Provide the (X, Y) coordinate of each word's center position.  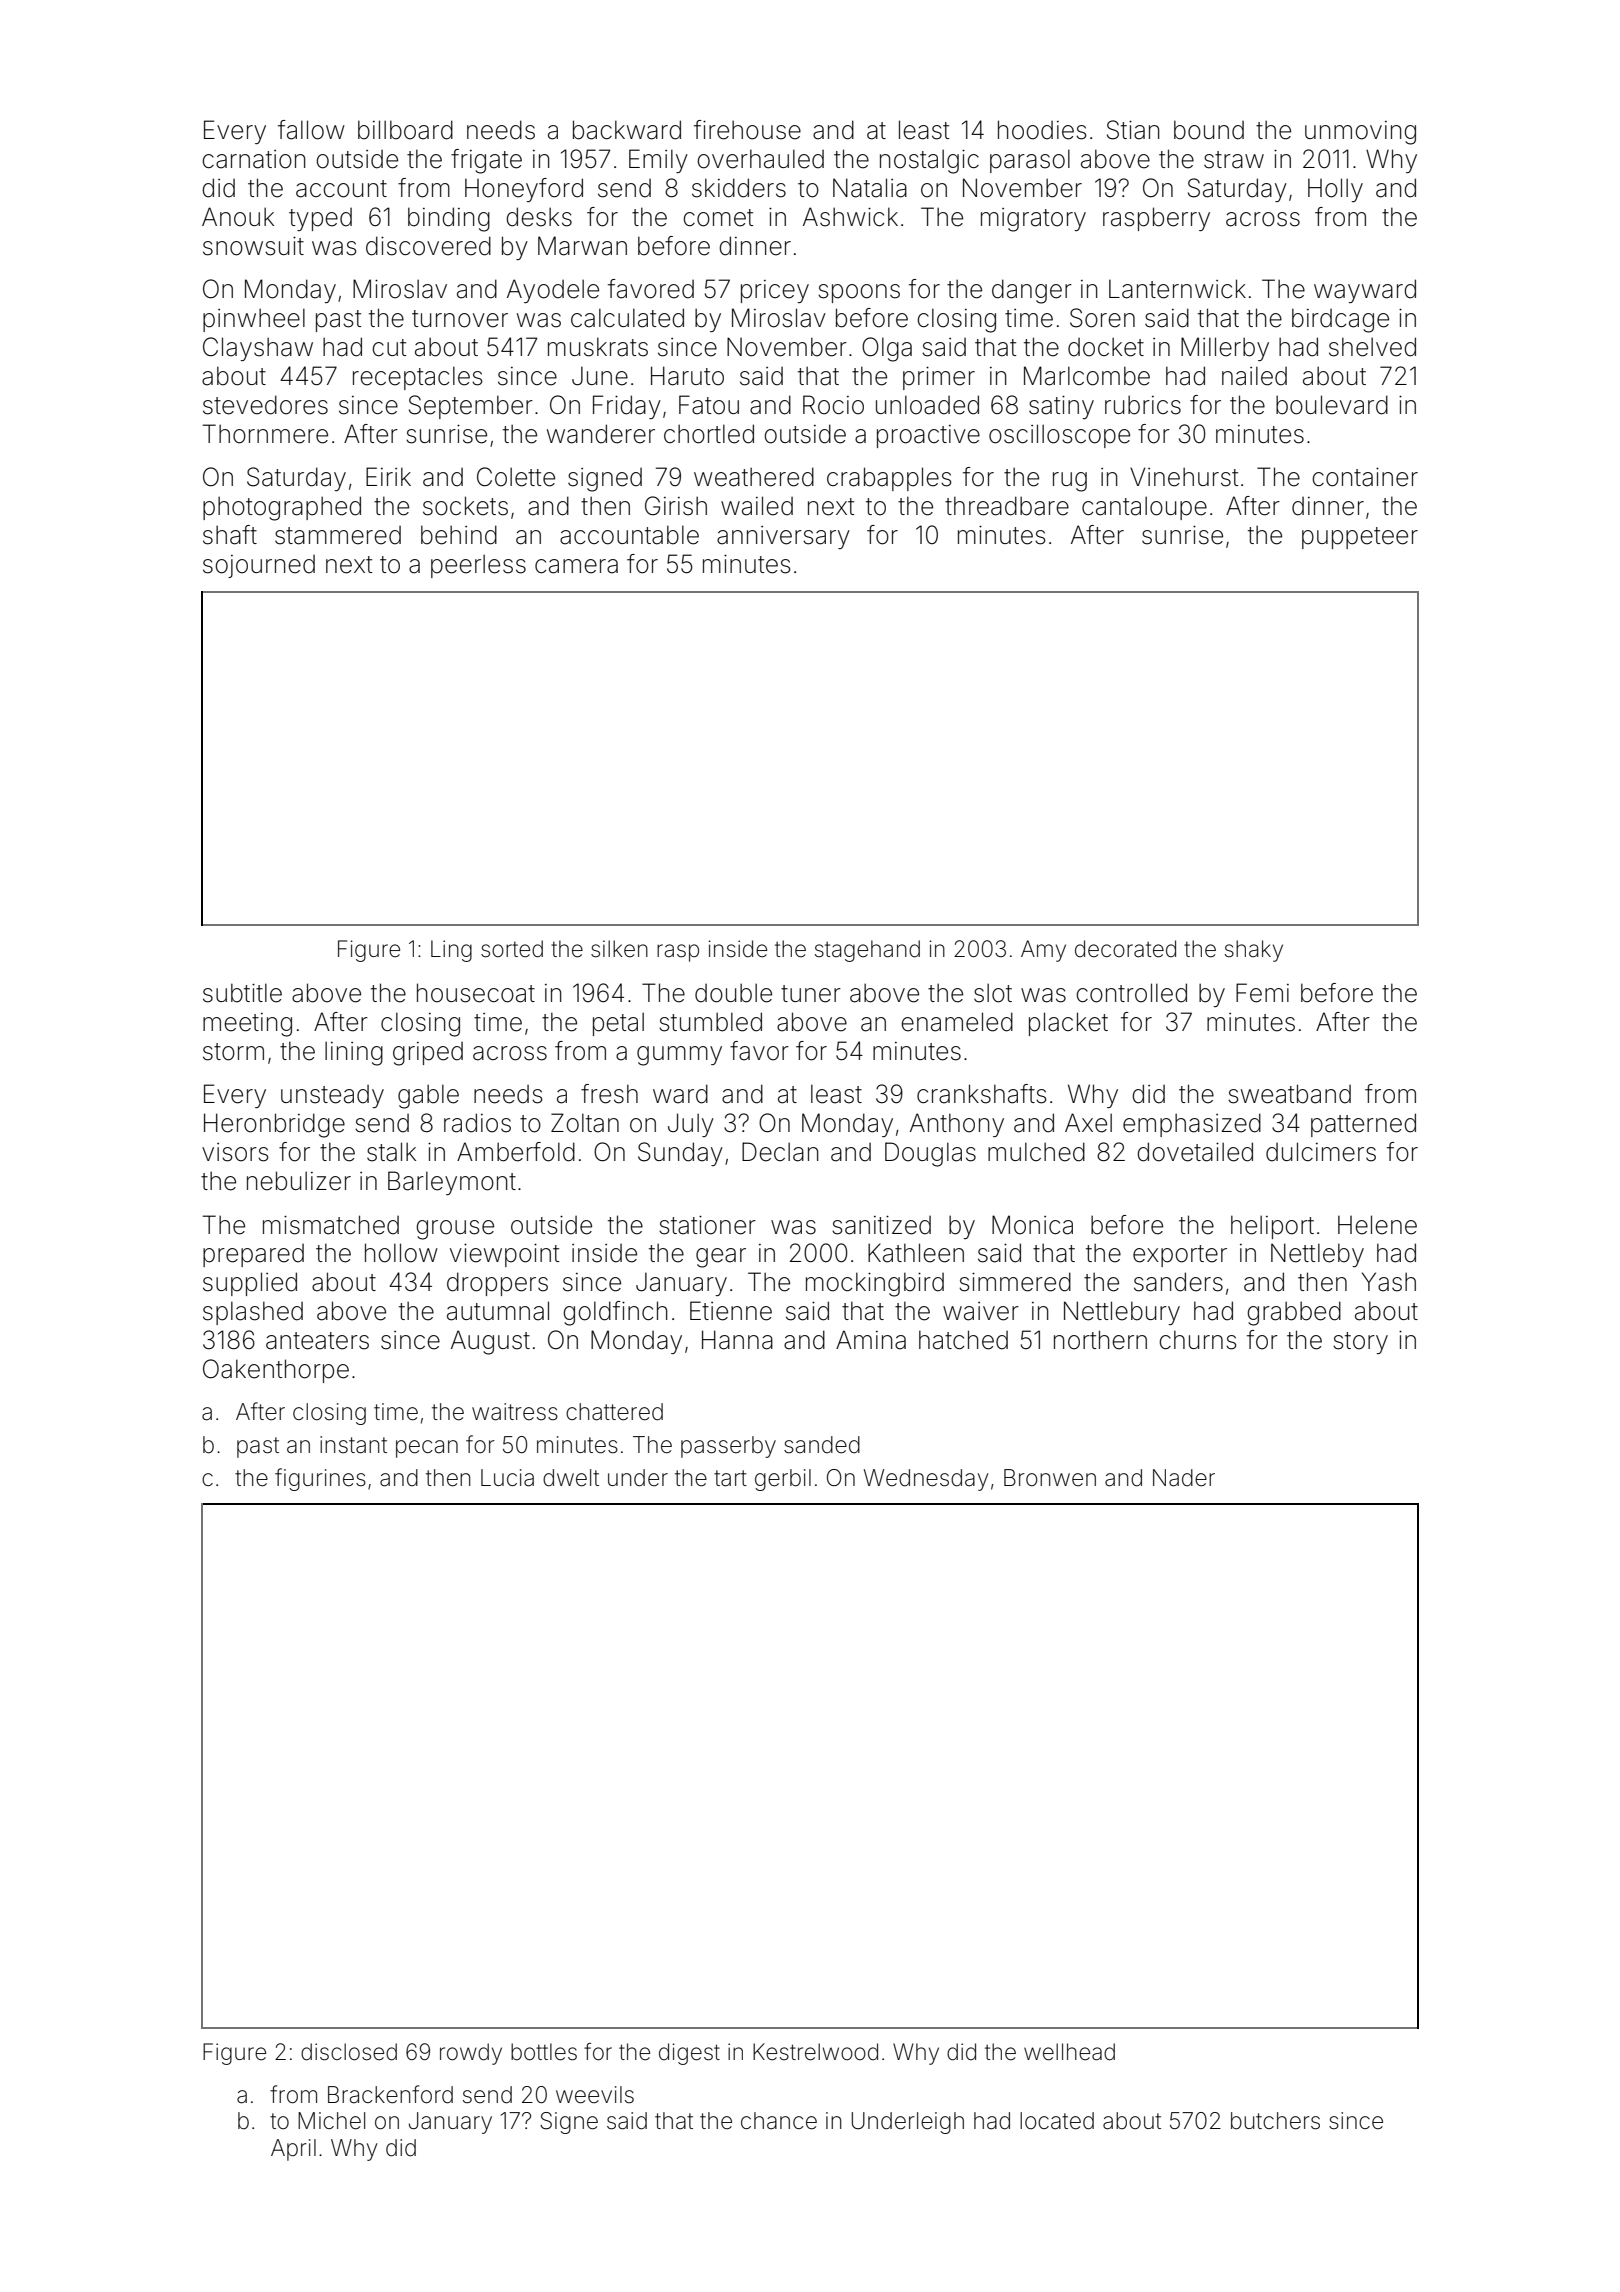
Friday (627, 407)
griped (428, 1054)
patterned (1363, 1125)
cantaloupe (1144, 508)
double (733, 993)
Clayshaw (258, 349)
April (293, 2150)
